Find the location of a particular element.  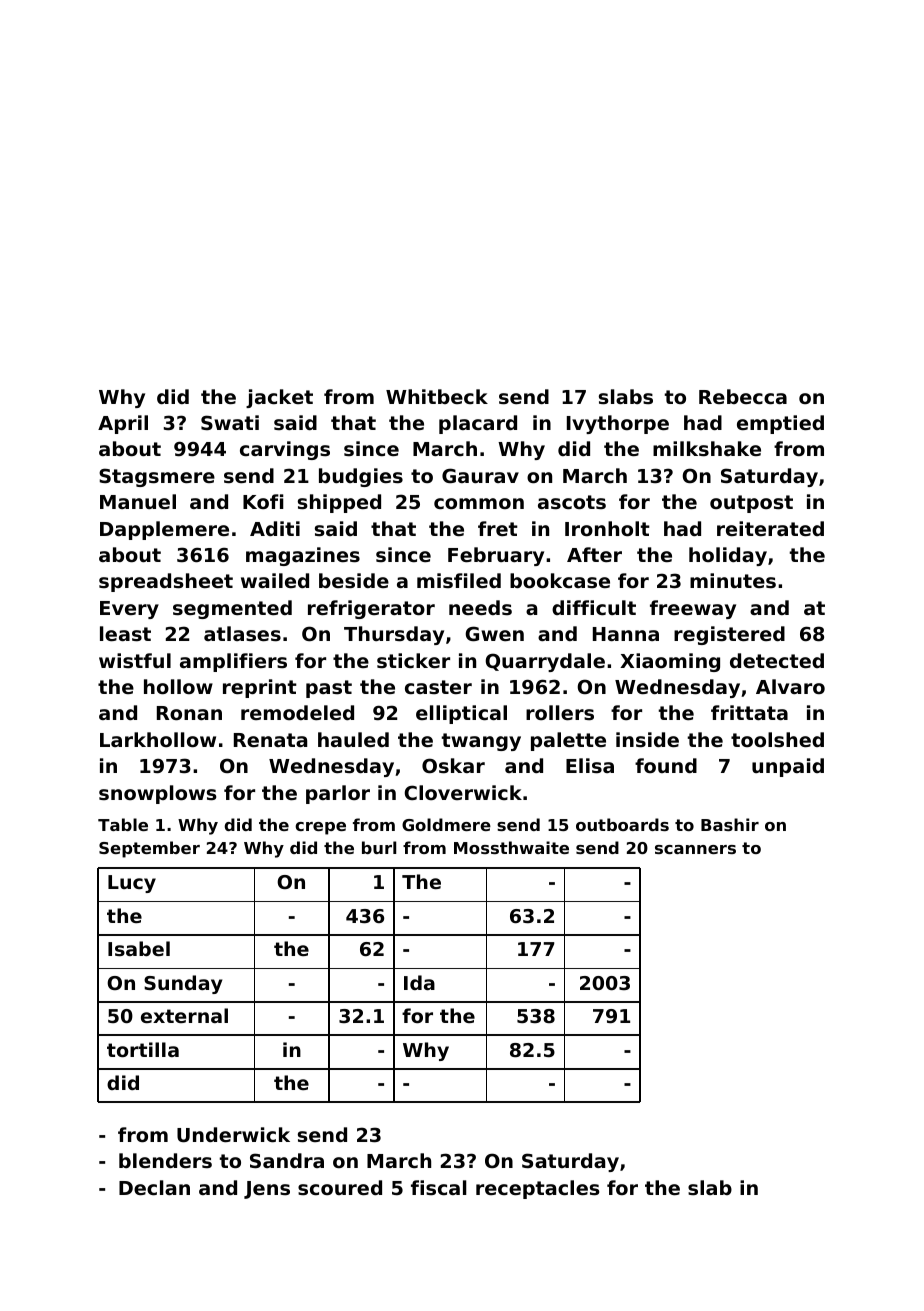

Whitbeck is located at coordinates (437, 396).
